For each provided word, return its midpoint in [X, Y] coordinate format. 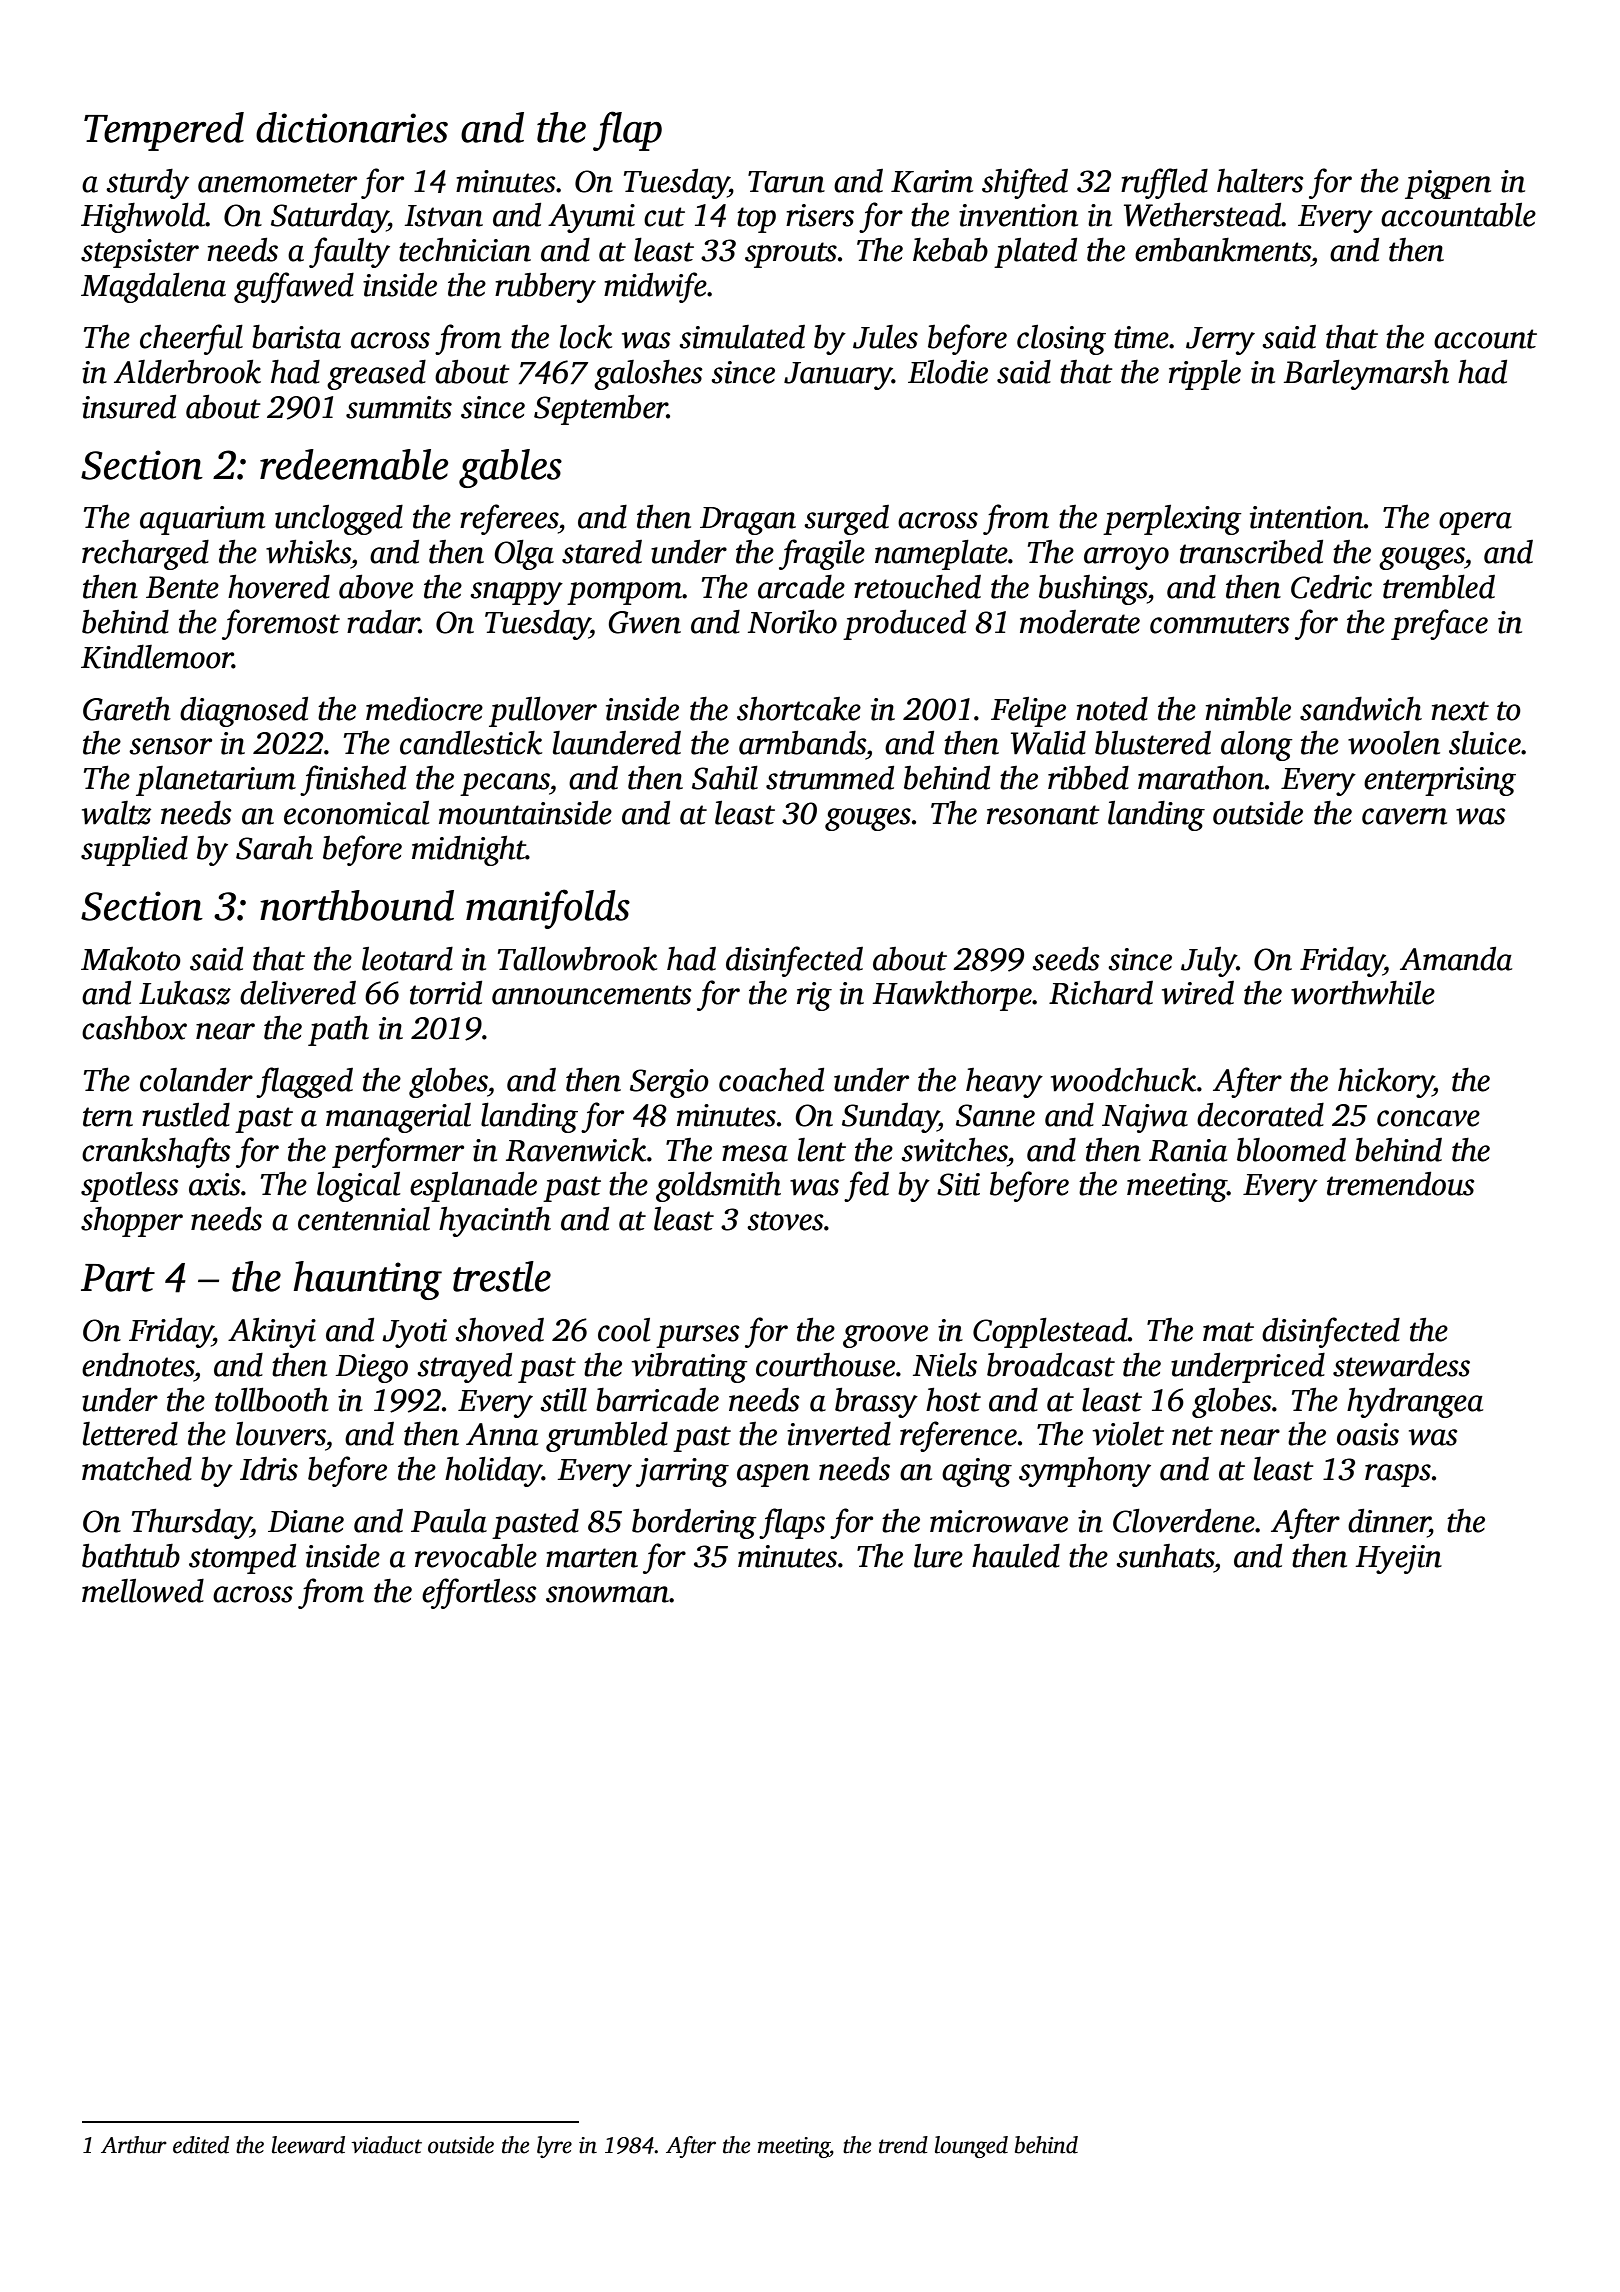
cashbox [134, 1028]
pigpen [1448, 184]
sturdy [147, 184]
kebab [950, 250]
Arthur [134, 2145]
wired [1198, 993]
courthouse [825, 1365]
